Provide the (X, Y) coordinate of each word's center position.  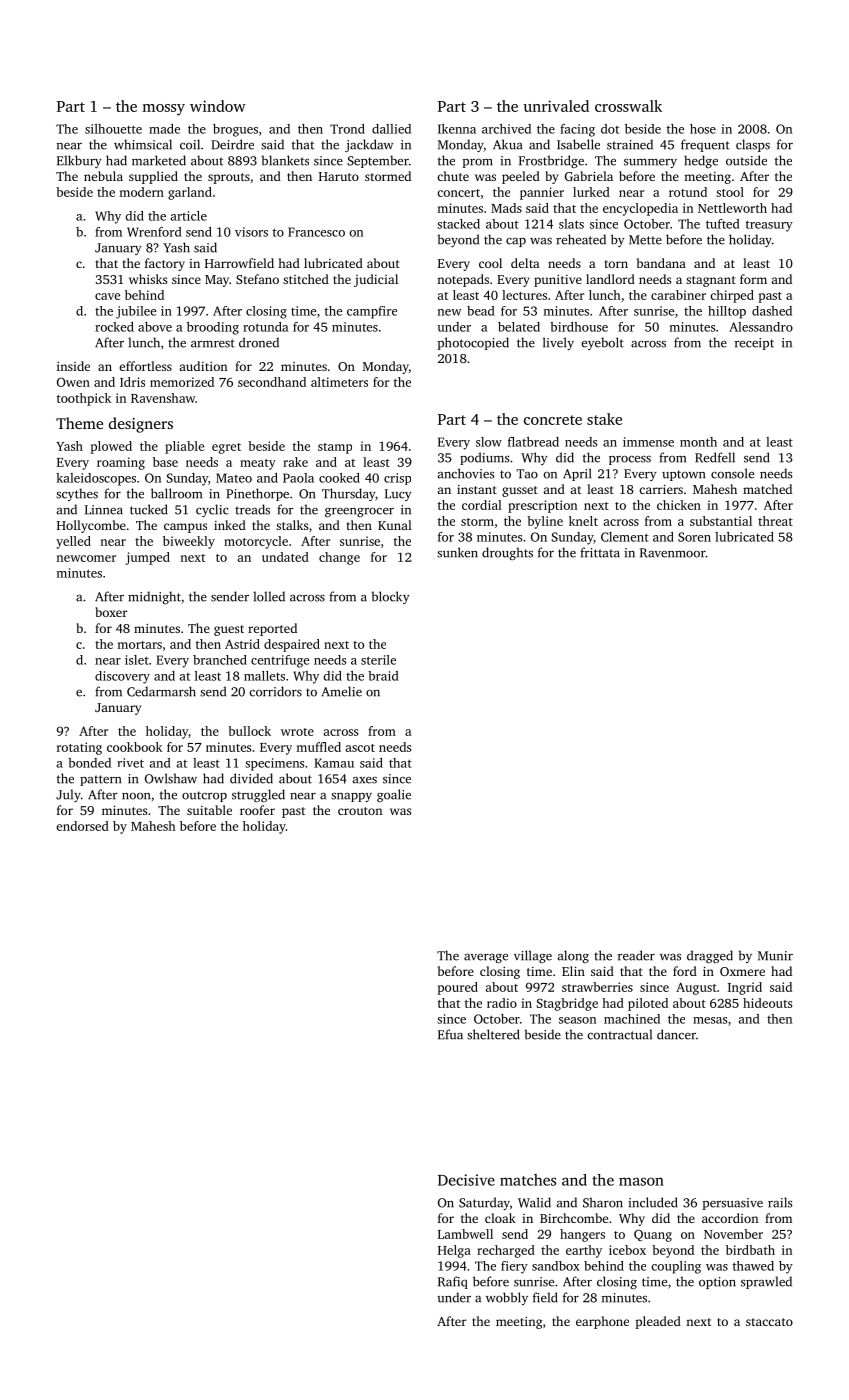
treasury (769, 226)
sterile (378, 660)
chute (453, 176)
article (189, 216)
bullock (249, 731)
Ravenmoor (673, 553)
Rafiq (453, 1282)
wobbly (507, 1298)
